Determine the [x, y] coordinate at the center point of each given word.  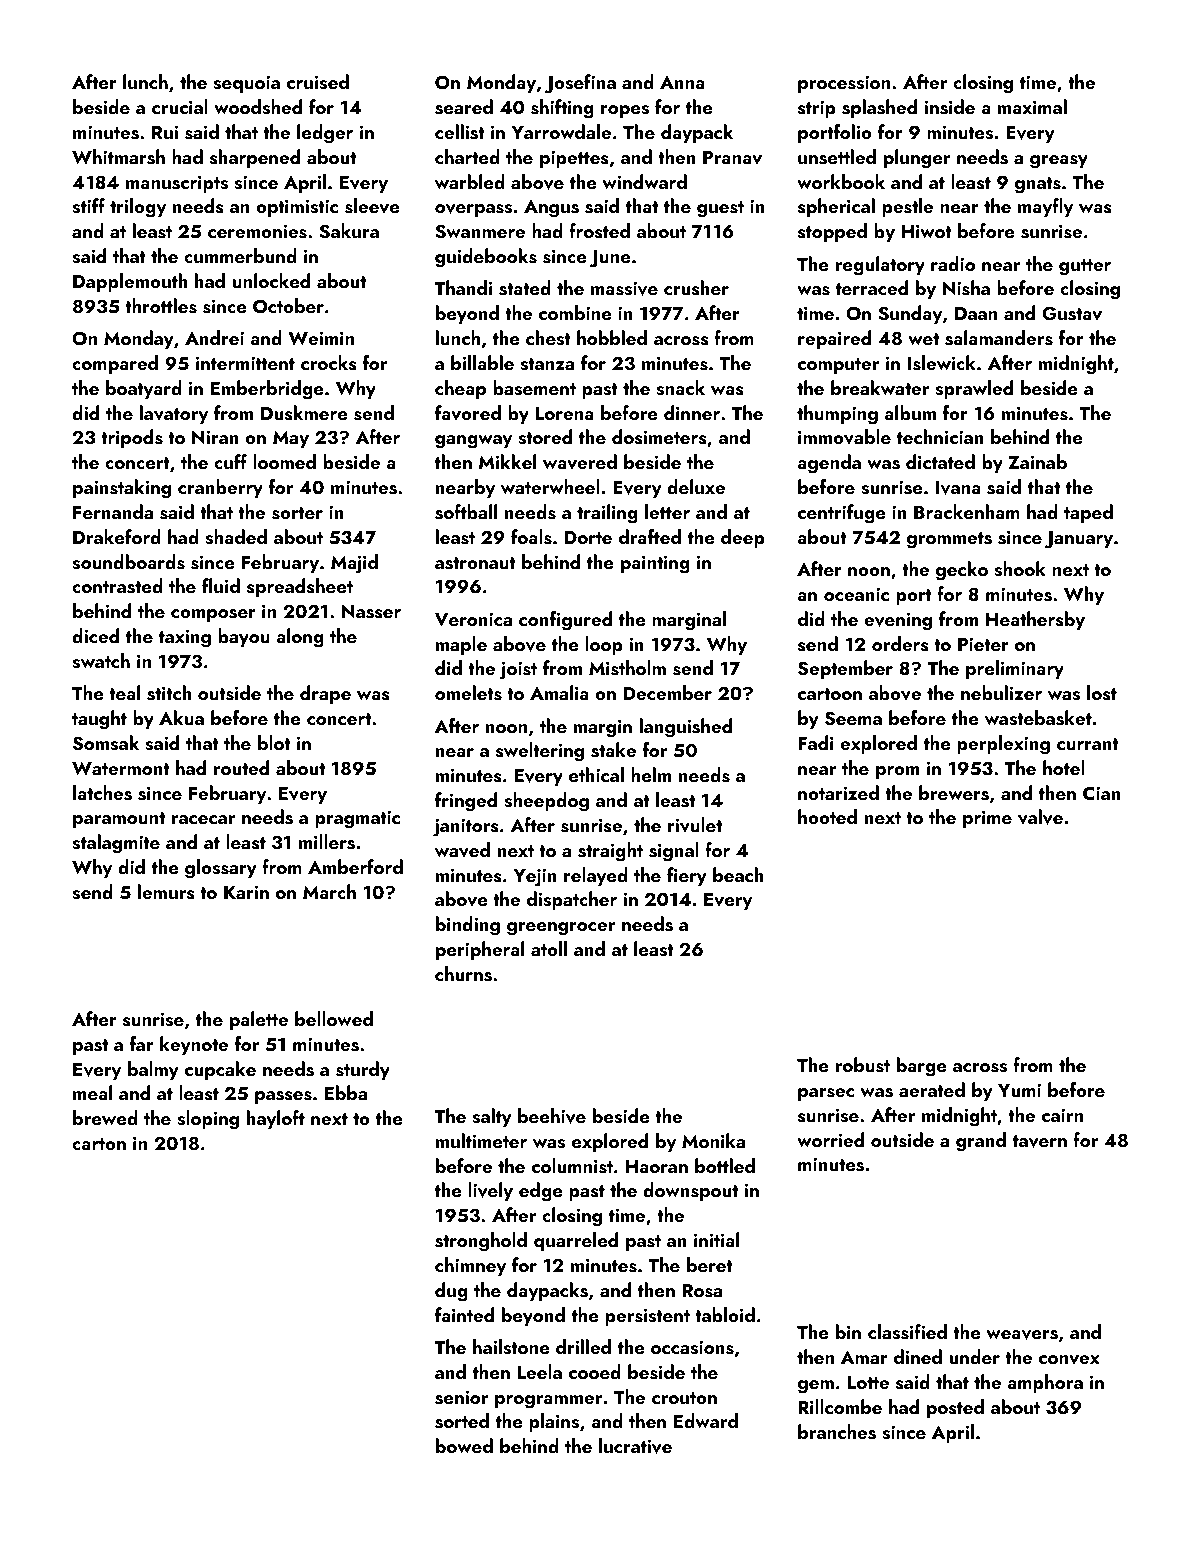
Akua [181, 717]
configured [565, 621]
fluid [221, 585]
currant [1088, 744]
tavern [1040, 1141]
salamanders [999, 338]
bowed [464, 1445]
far [142, 1043]
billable [482, 362]
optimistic [297, 208]
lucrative [635, 1446]
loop [604, 645]
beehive [552, 1116]
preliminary [1015, 669]
